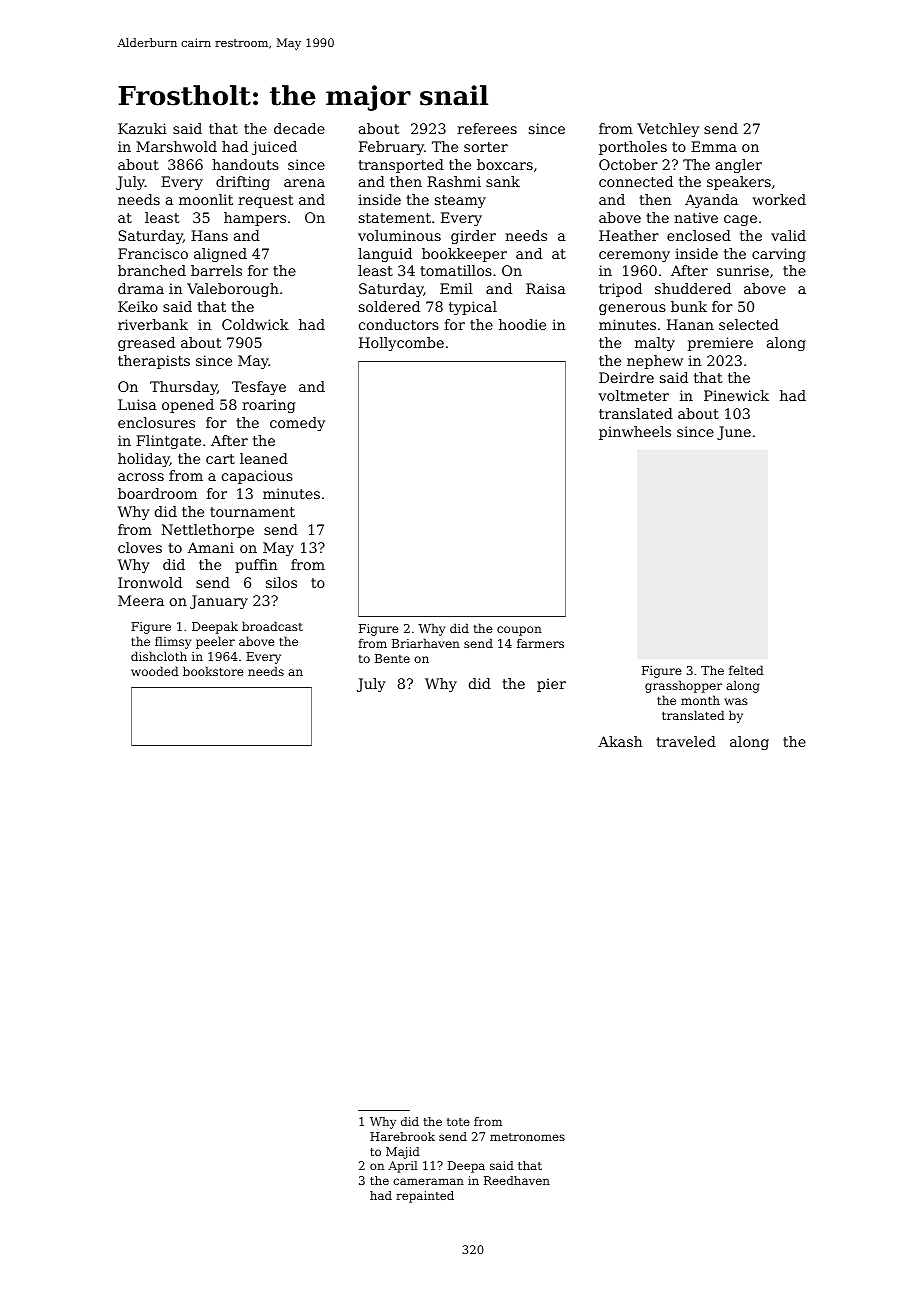 The width and height of the document is (924, 1308). What do you see at coordinates (519, 631) in the document?
I see `coupon` at bounding box center [519, 631].
